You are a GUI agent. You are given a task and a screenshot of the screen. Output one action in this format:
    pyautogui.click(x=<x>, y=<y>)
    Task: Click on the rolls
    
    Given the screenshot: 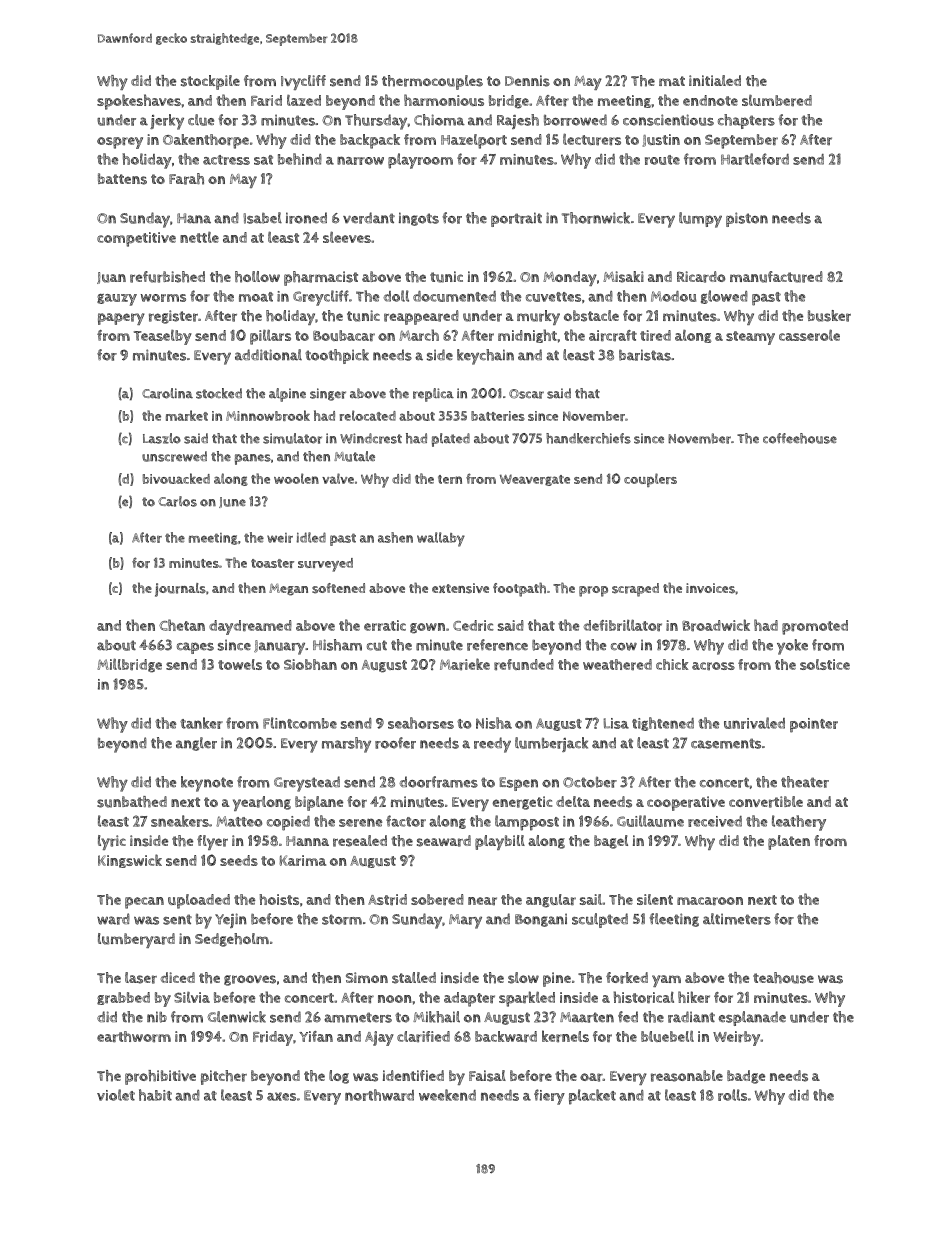 What is the action you would take?
    pyautogui.click(x=732, y=1095)
